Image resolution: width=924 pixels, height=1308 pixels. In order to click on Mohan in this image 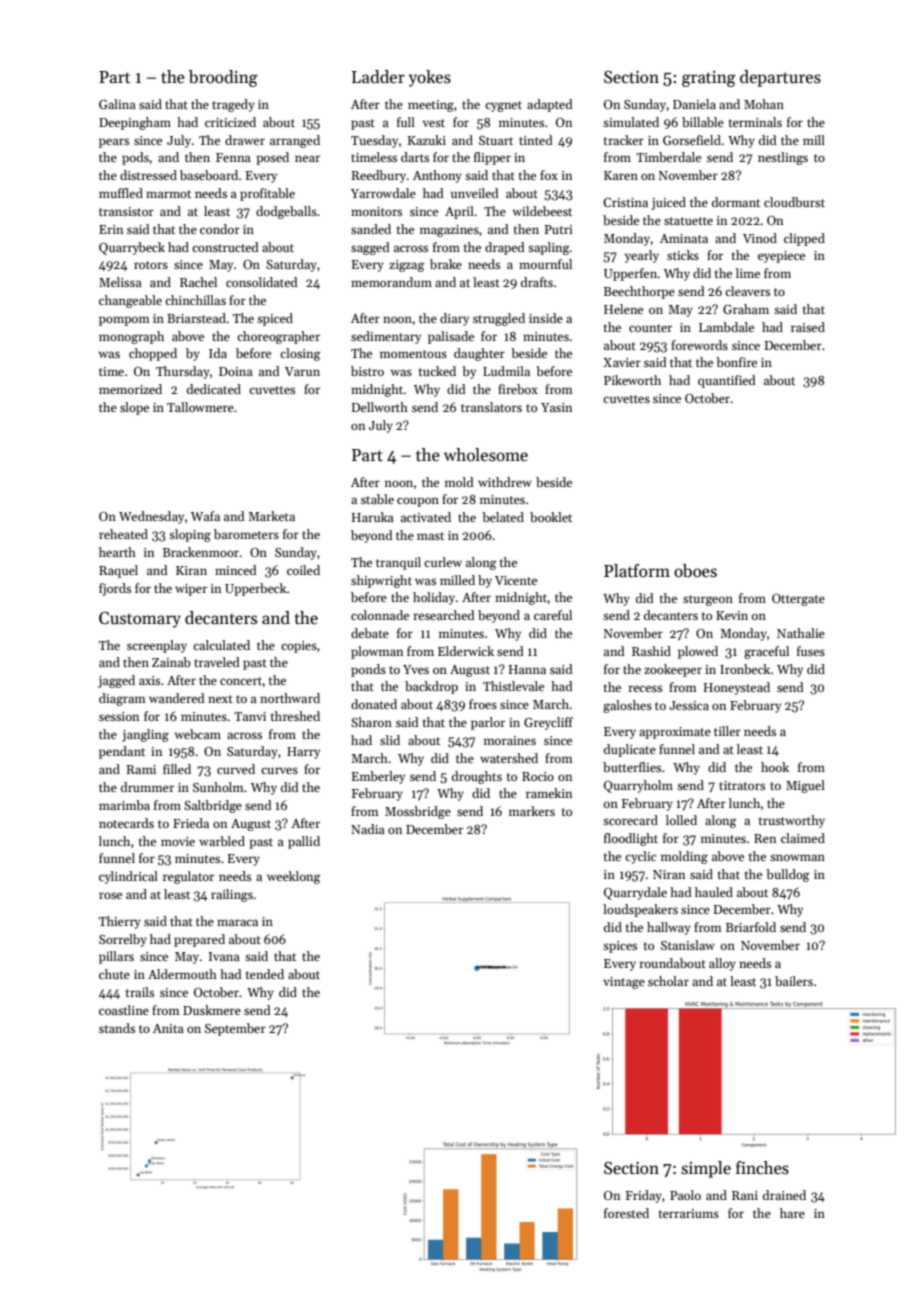, I will do `click(764, 104)`.
